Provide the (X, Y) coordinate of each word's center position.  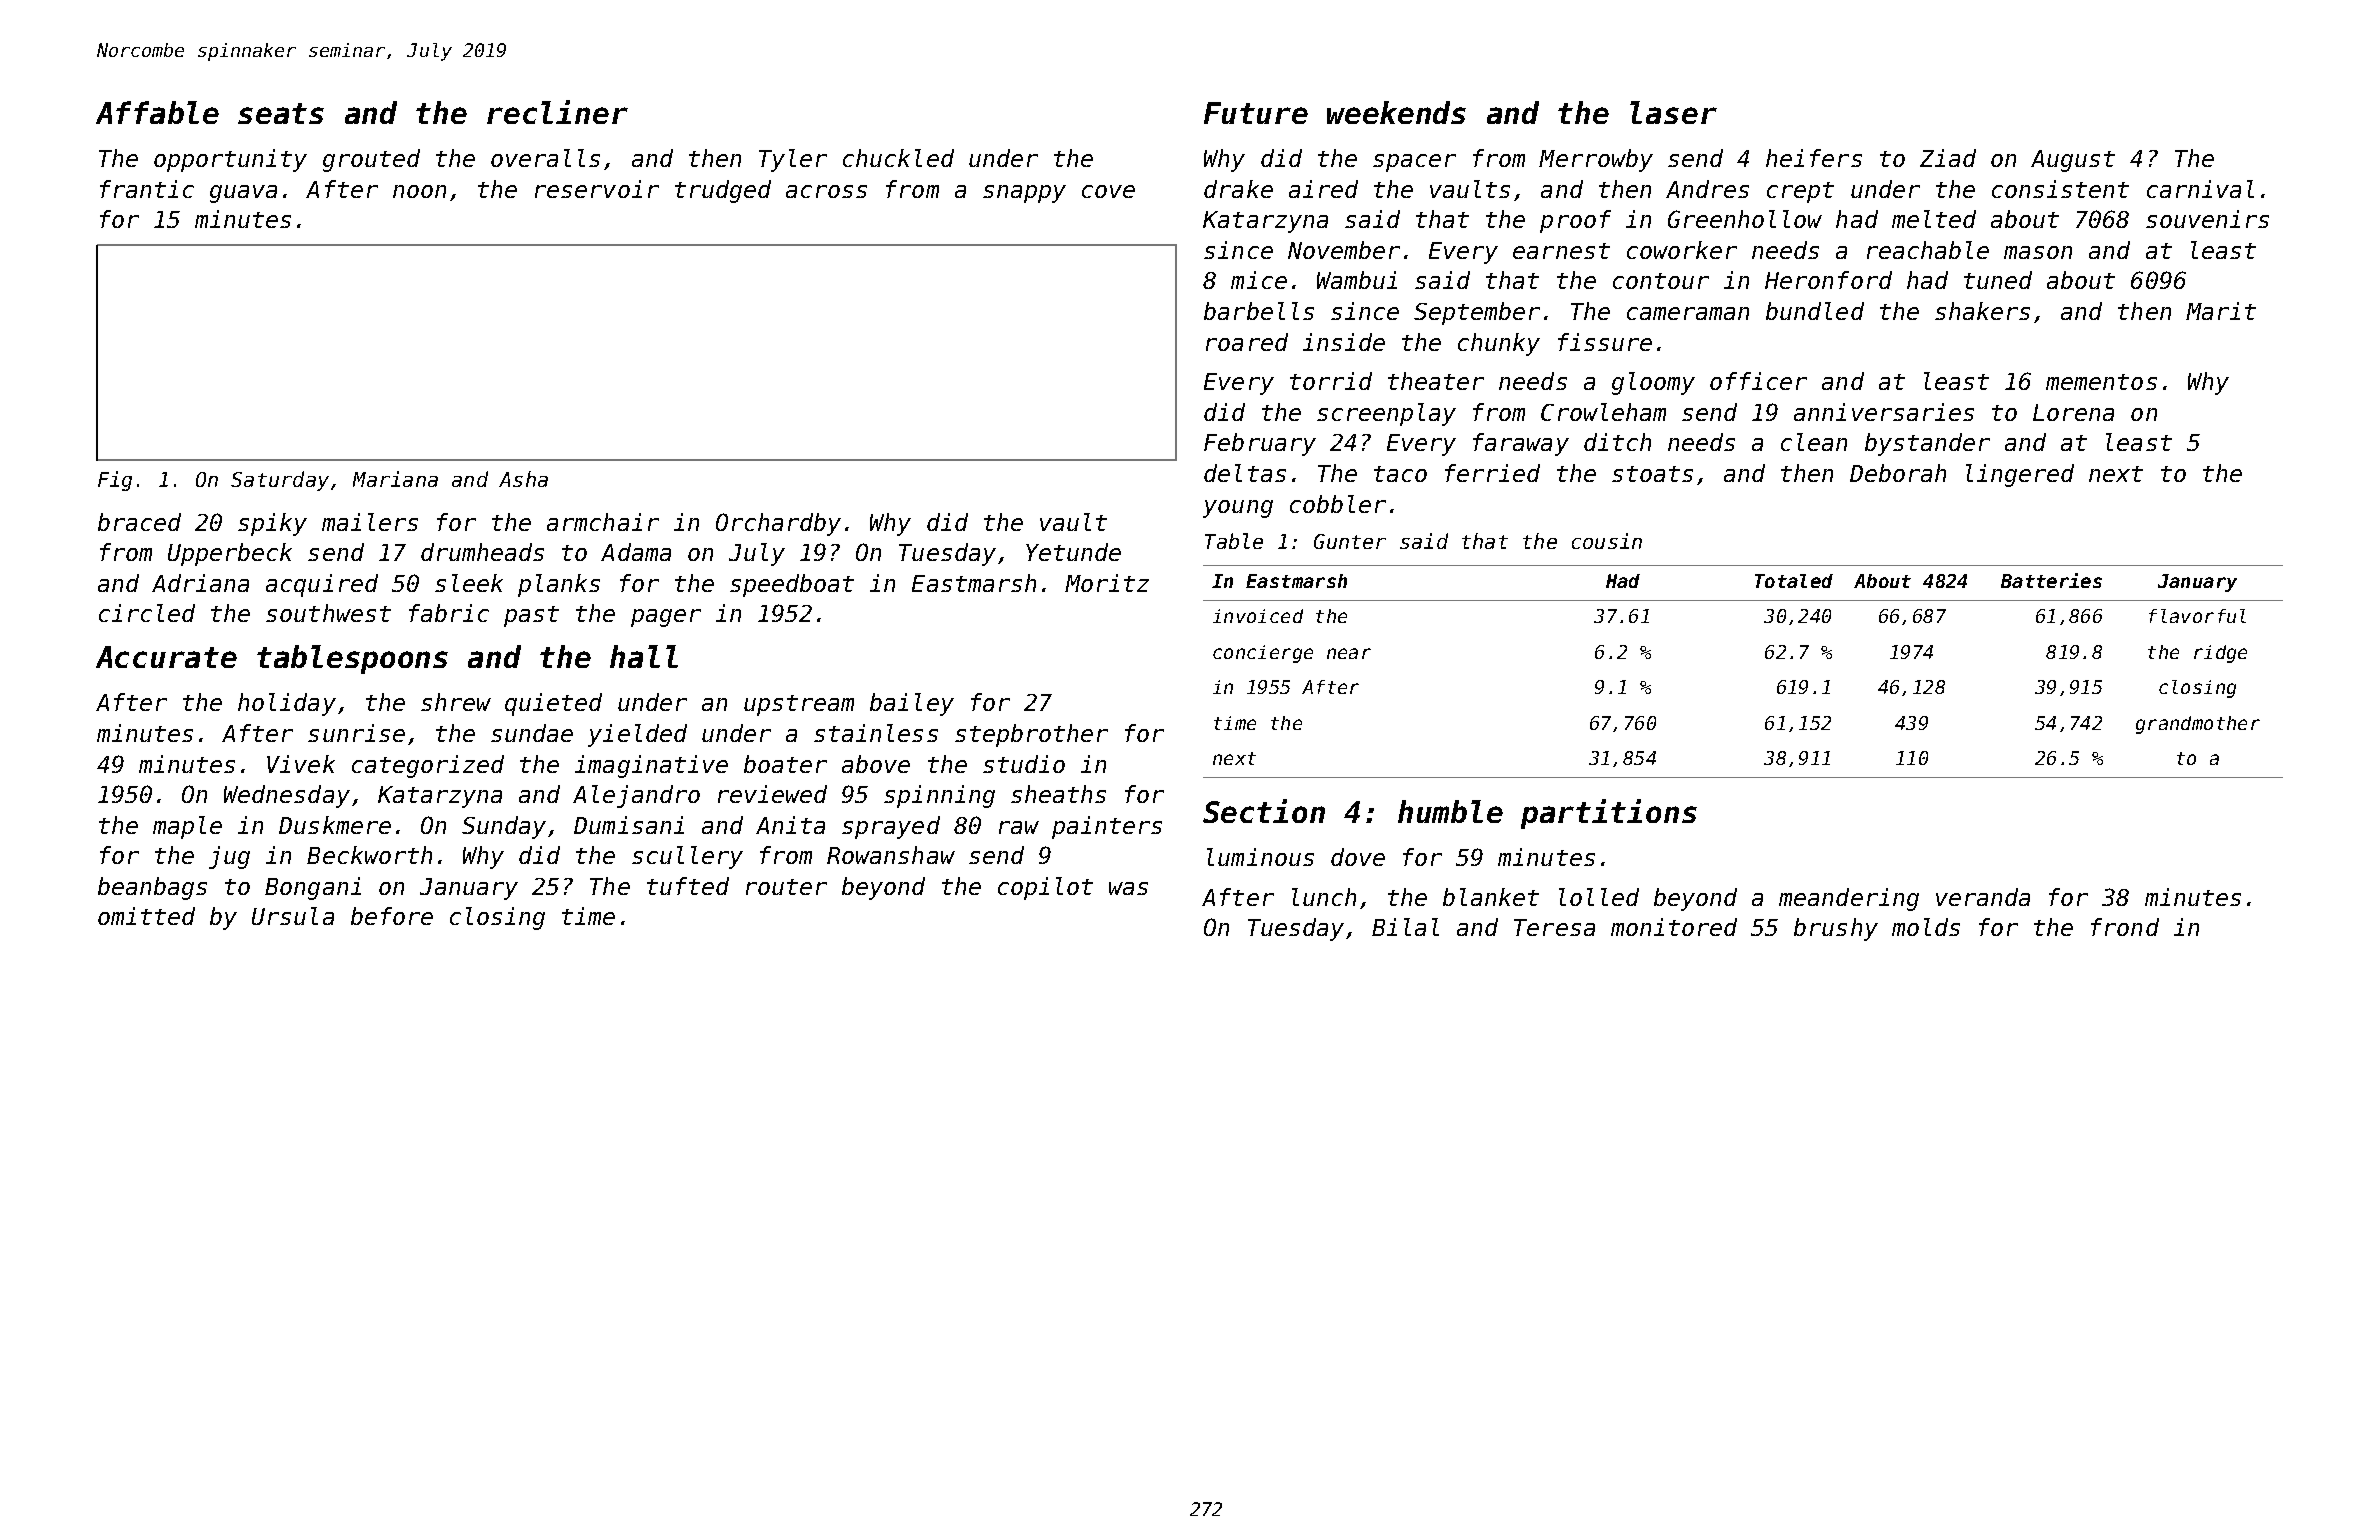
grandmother (2198, 725)
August (2073, 161)
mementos (2101, 382)
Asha (523, 479)
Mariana (395, 479)
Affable (157, 112)
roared (1247, 342)
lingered (2020, 475)
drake (1238, 189)
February (1260, 444)
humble (1450, 811)
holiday (287, 704)
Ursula (293, 916)
